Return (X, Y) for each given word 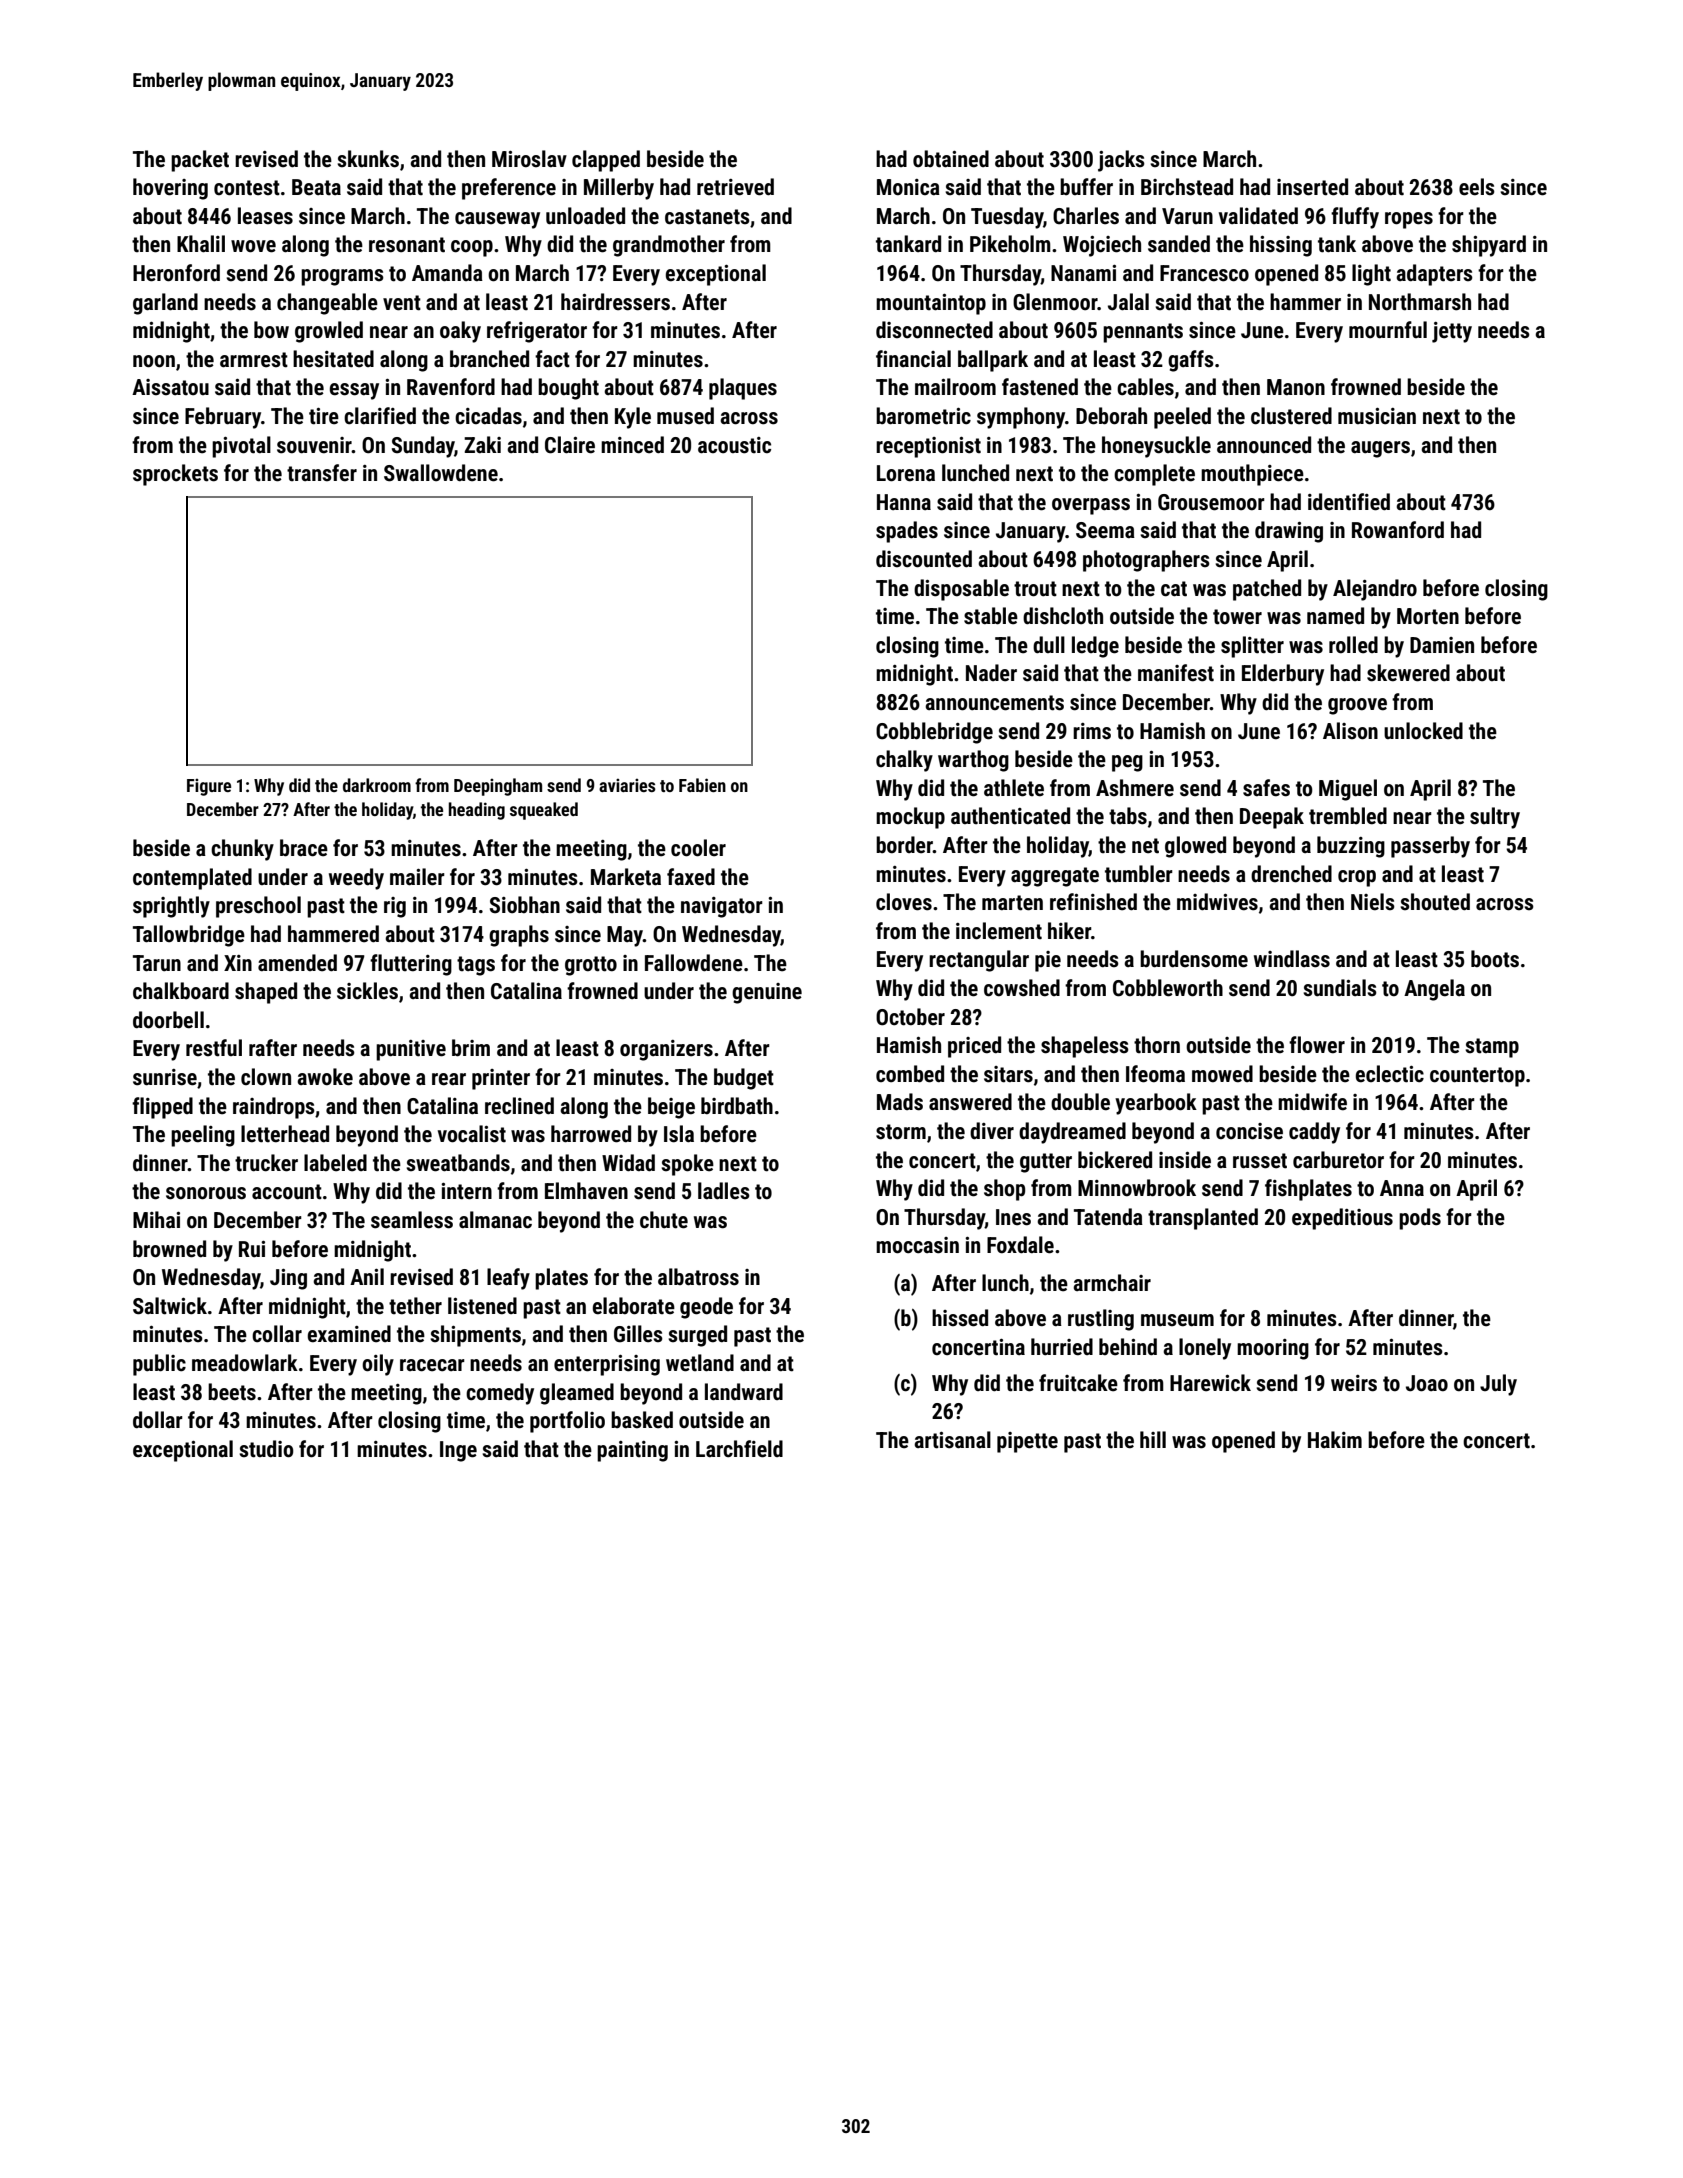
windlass (1292, 959)
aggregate (1055, 877)
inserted (1312, 187)
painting (632, 1451)
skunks (368, 159)
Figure (209, 787)
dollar (158, 1420)
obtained (951, 159)
